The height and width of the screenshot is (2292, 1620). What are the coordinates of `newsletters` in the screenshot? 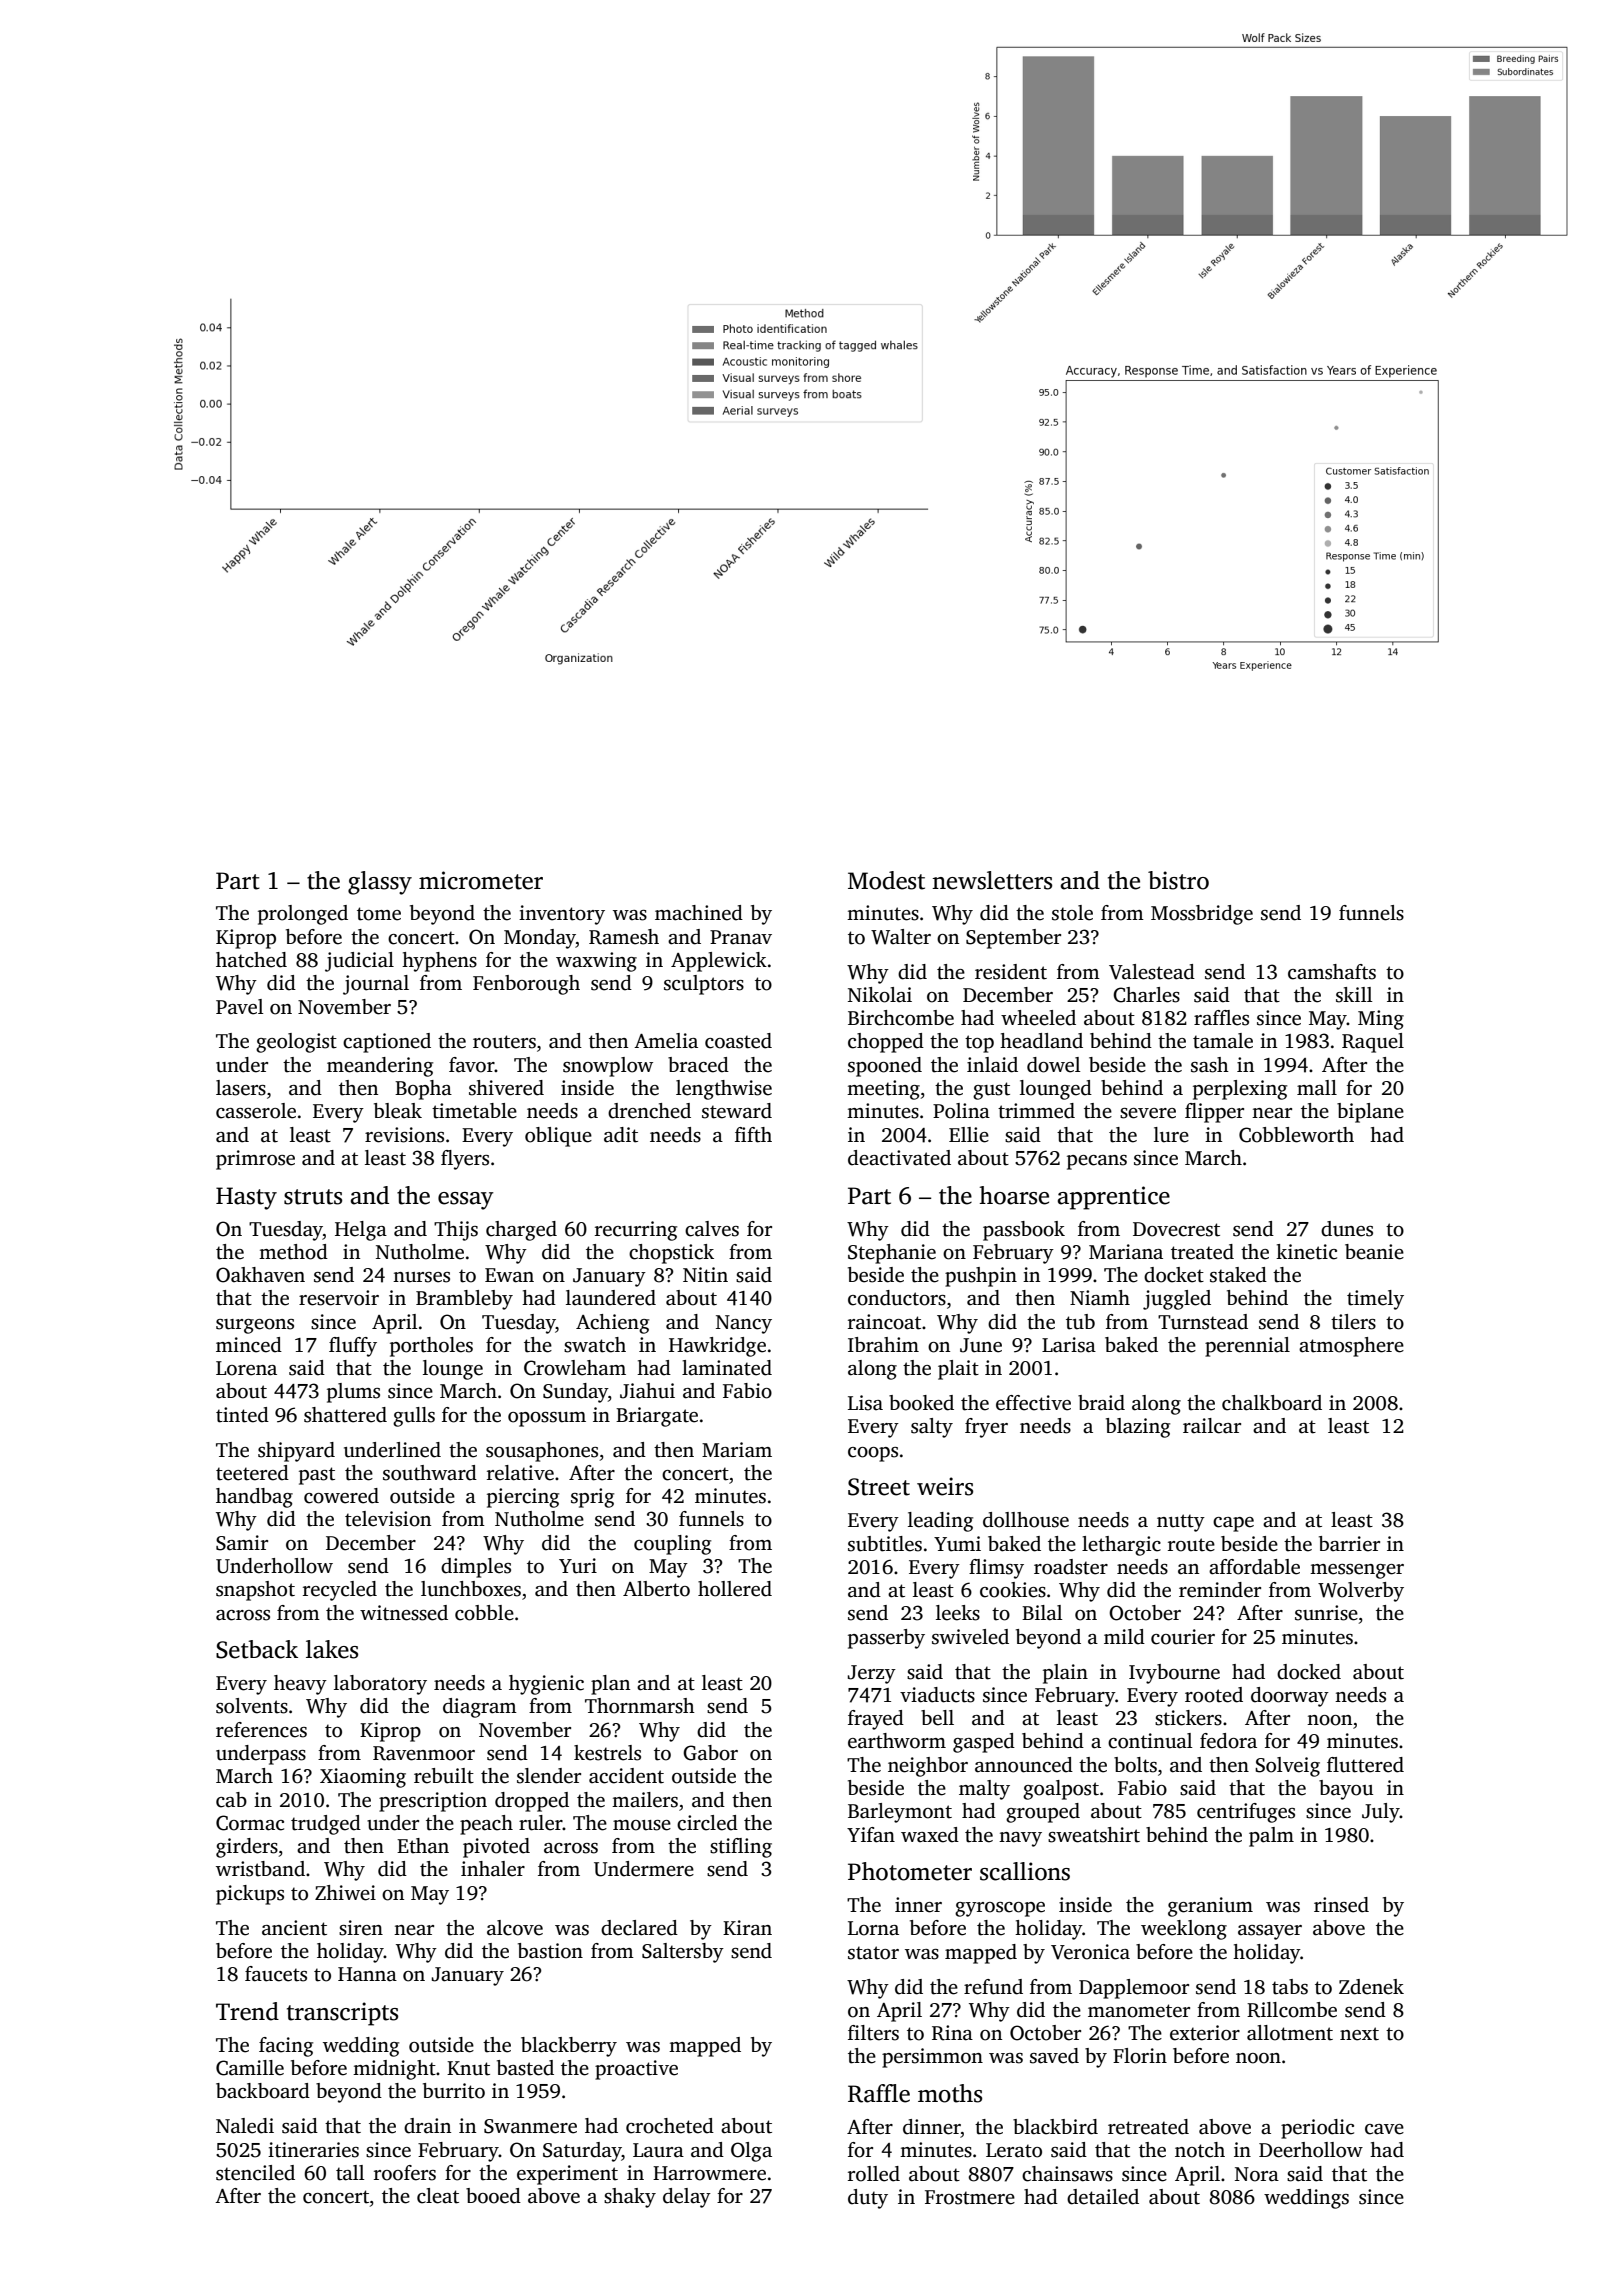 It's located at (992, 880).
